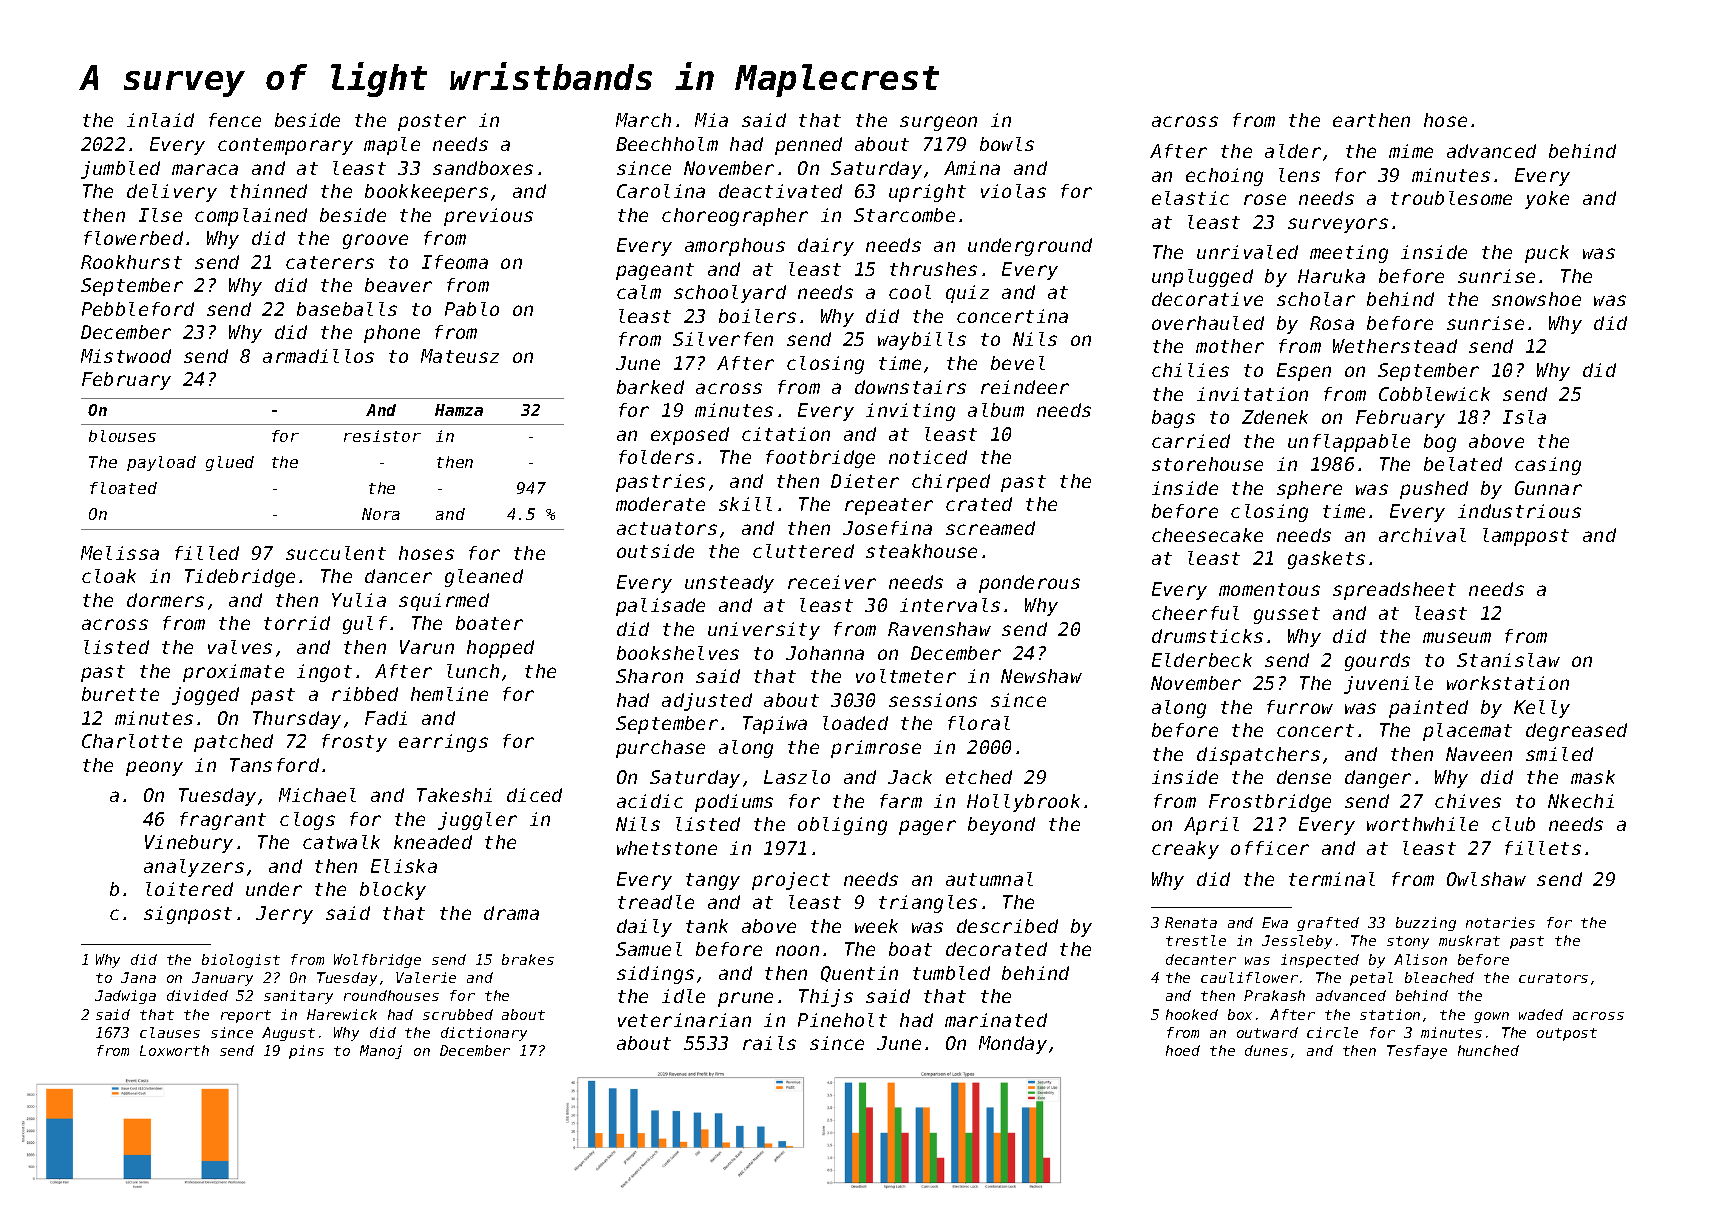  Describe the element at coordinates (711, 120) in the screenshot. I see `Mia` at that location.
